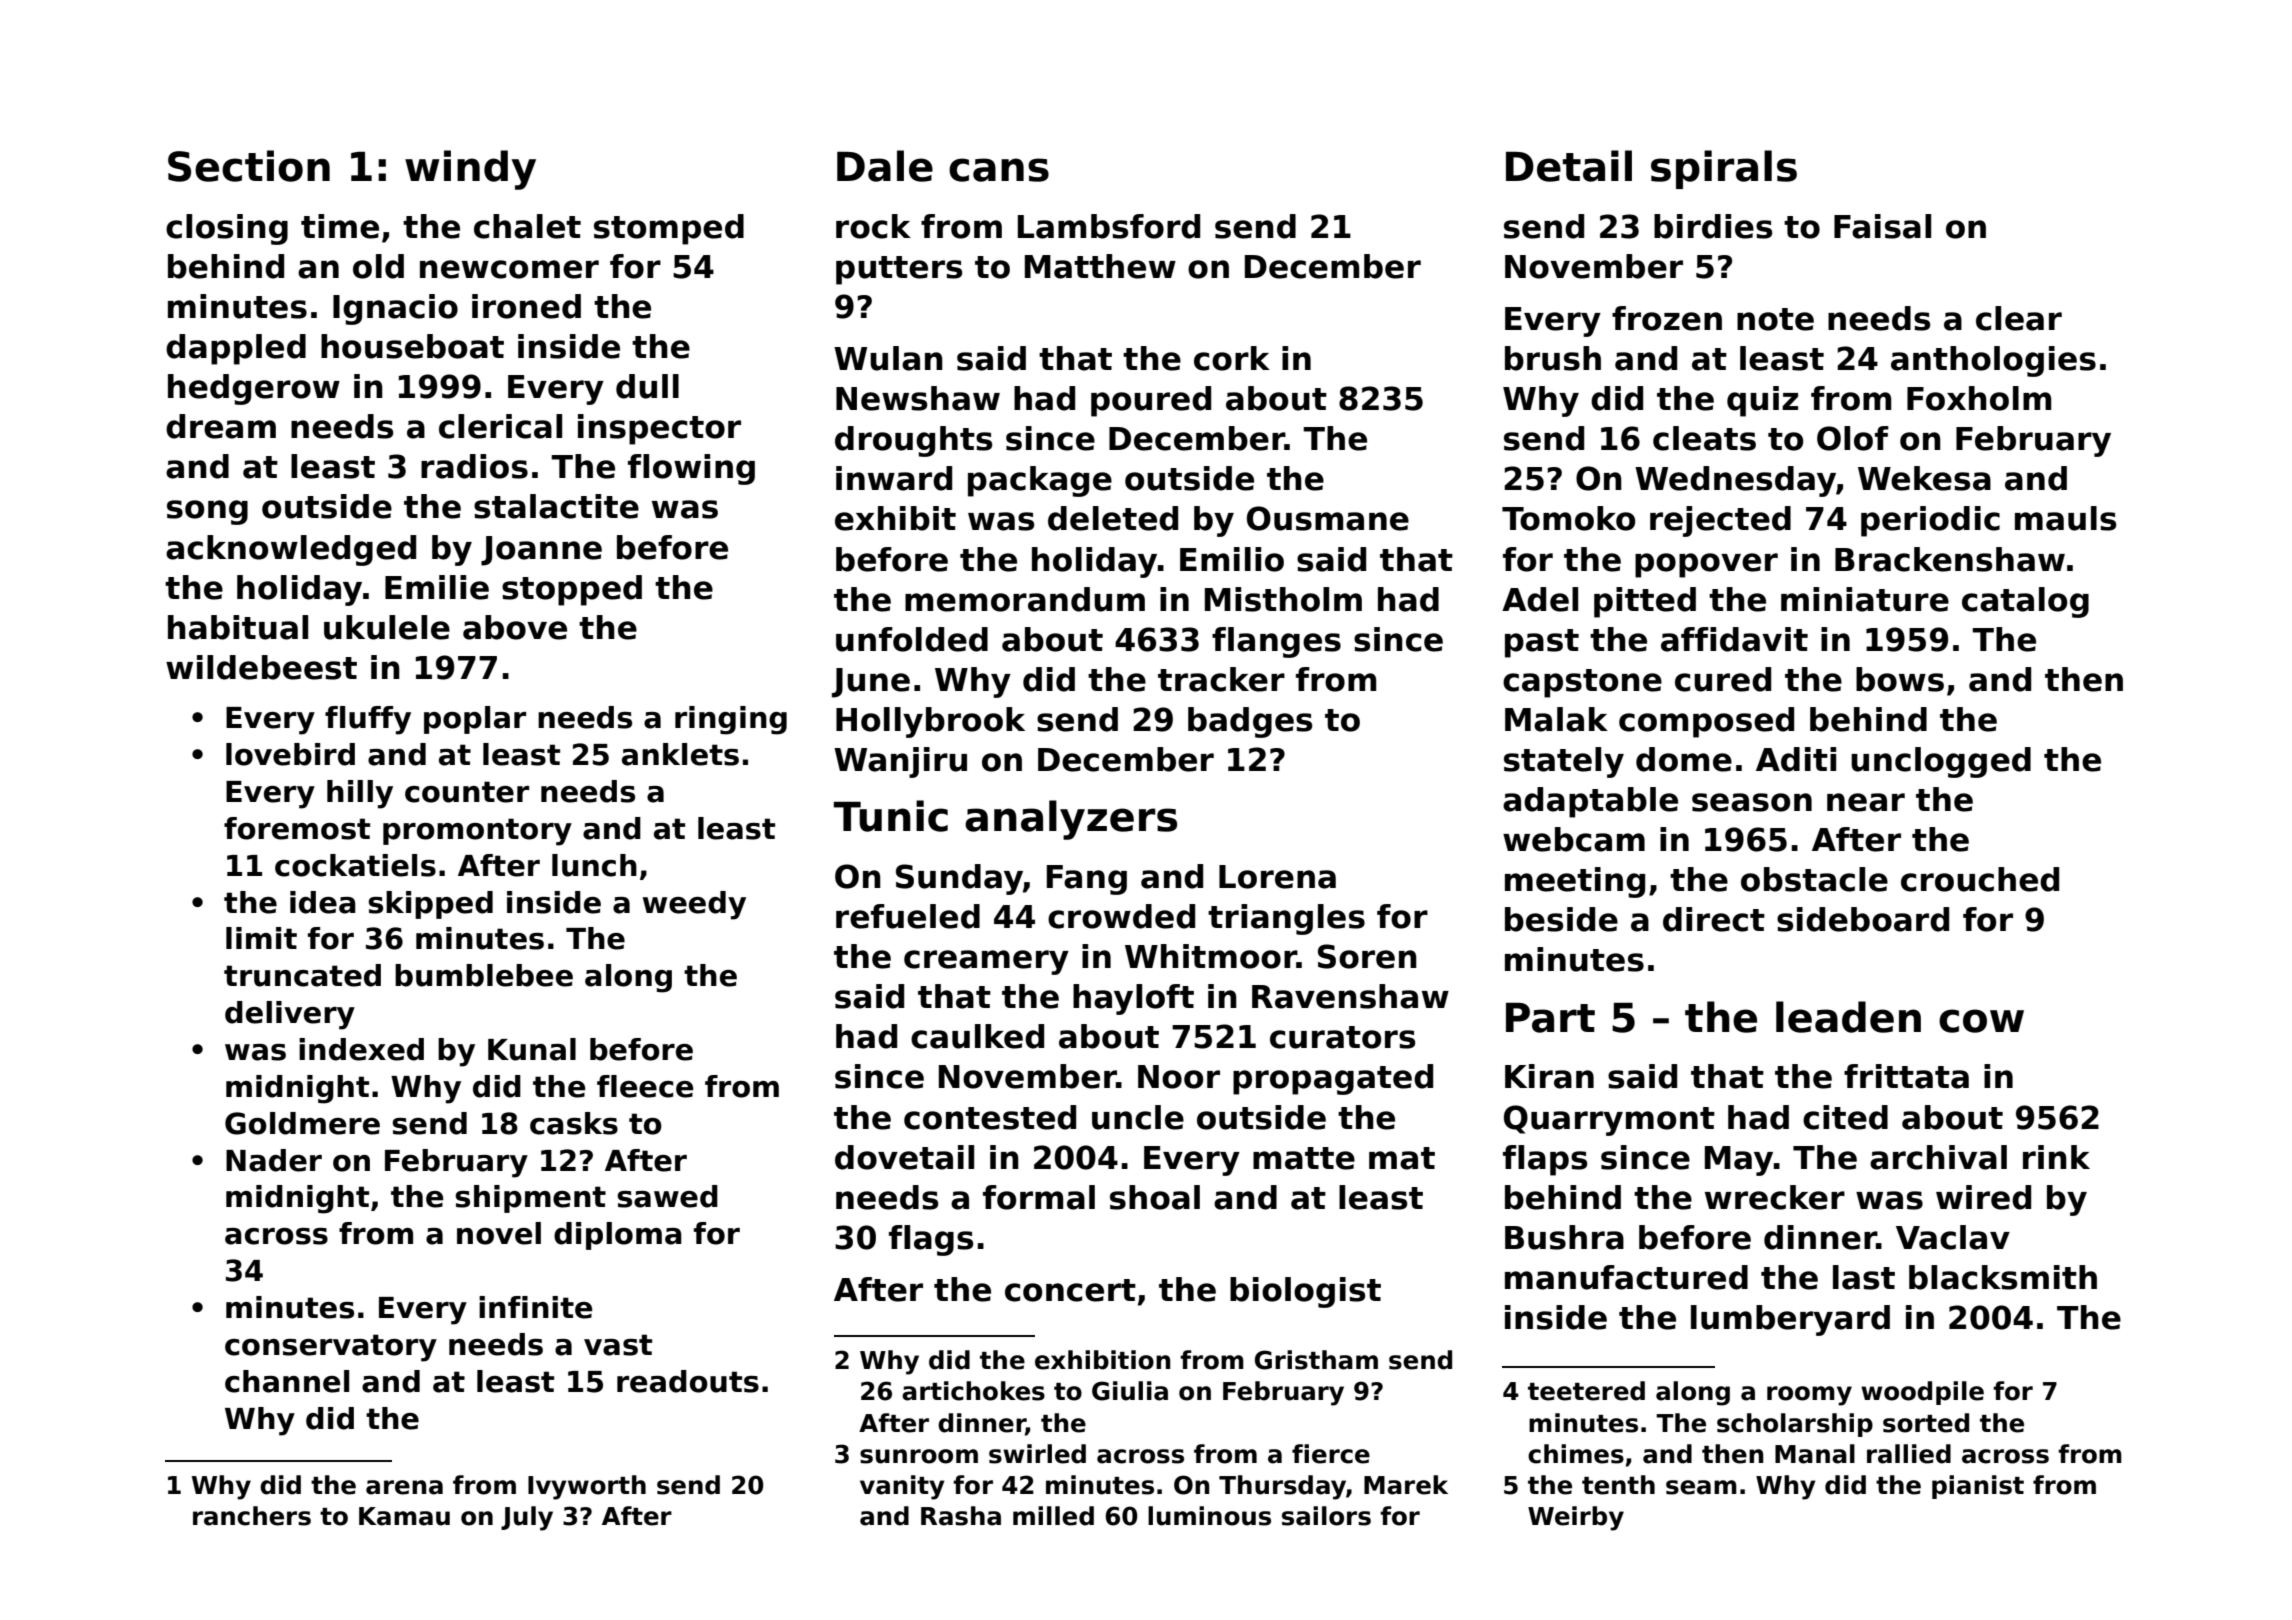 The image size is (2292, 1620). Describe the element at coordinates (535, 1307) in the document. I see `infinite` at that location.
